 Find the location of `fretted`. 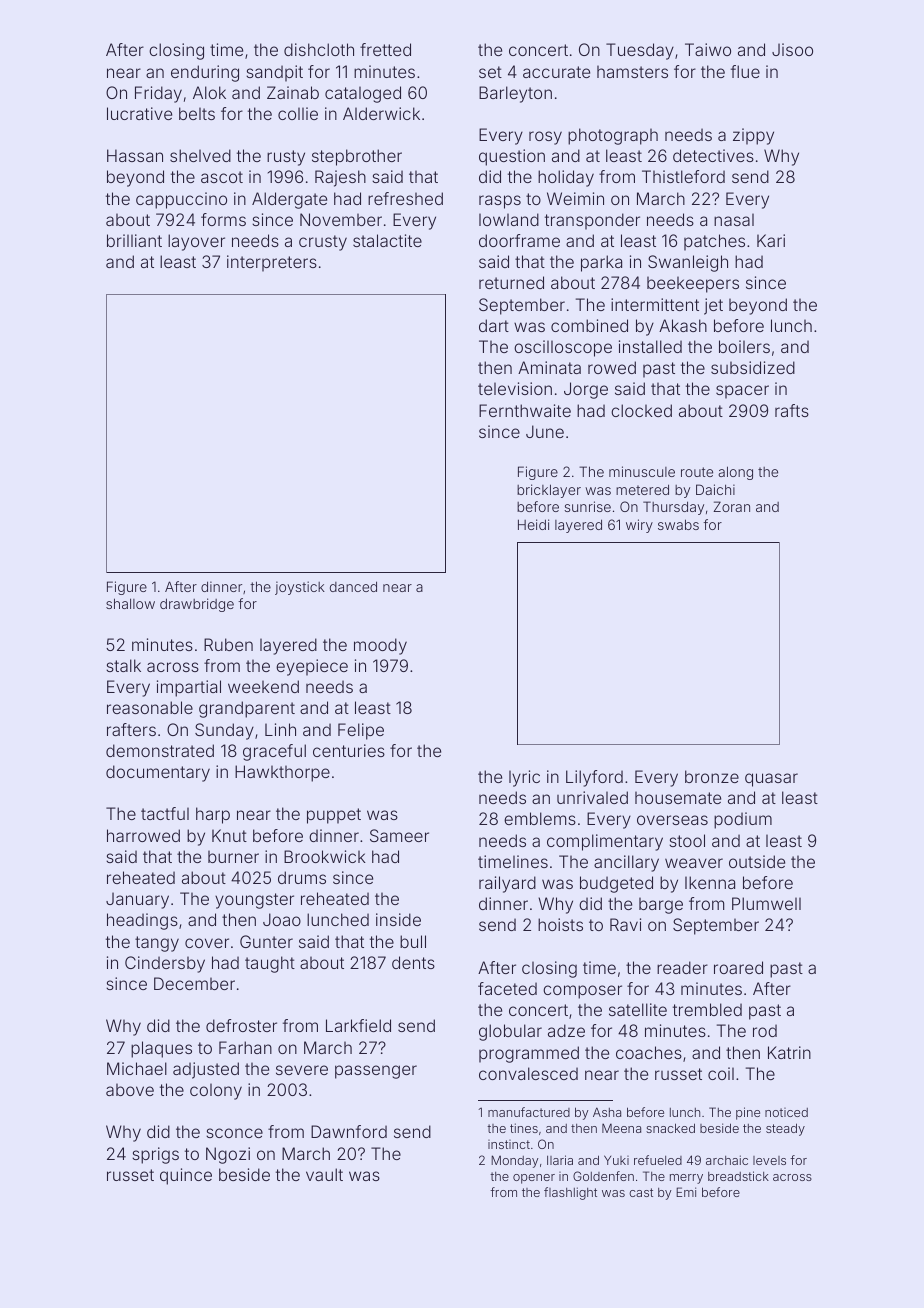

fretted is located at coordinates (385, 49).
